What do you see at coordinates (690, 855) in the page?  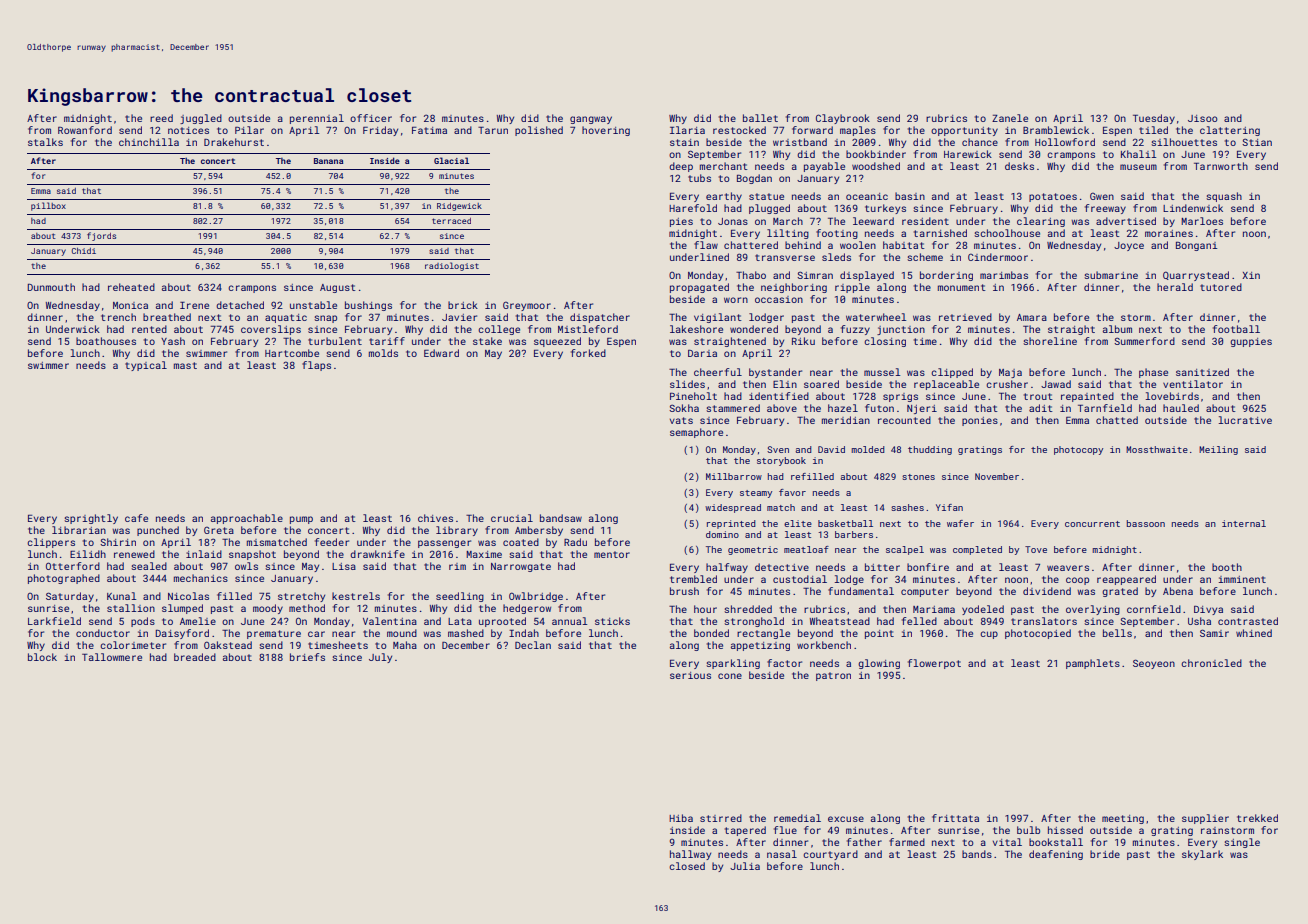 I see `hallway` at bounding box center [690, 855].
